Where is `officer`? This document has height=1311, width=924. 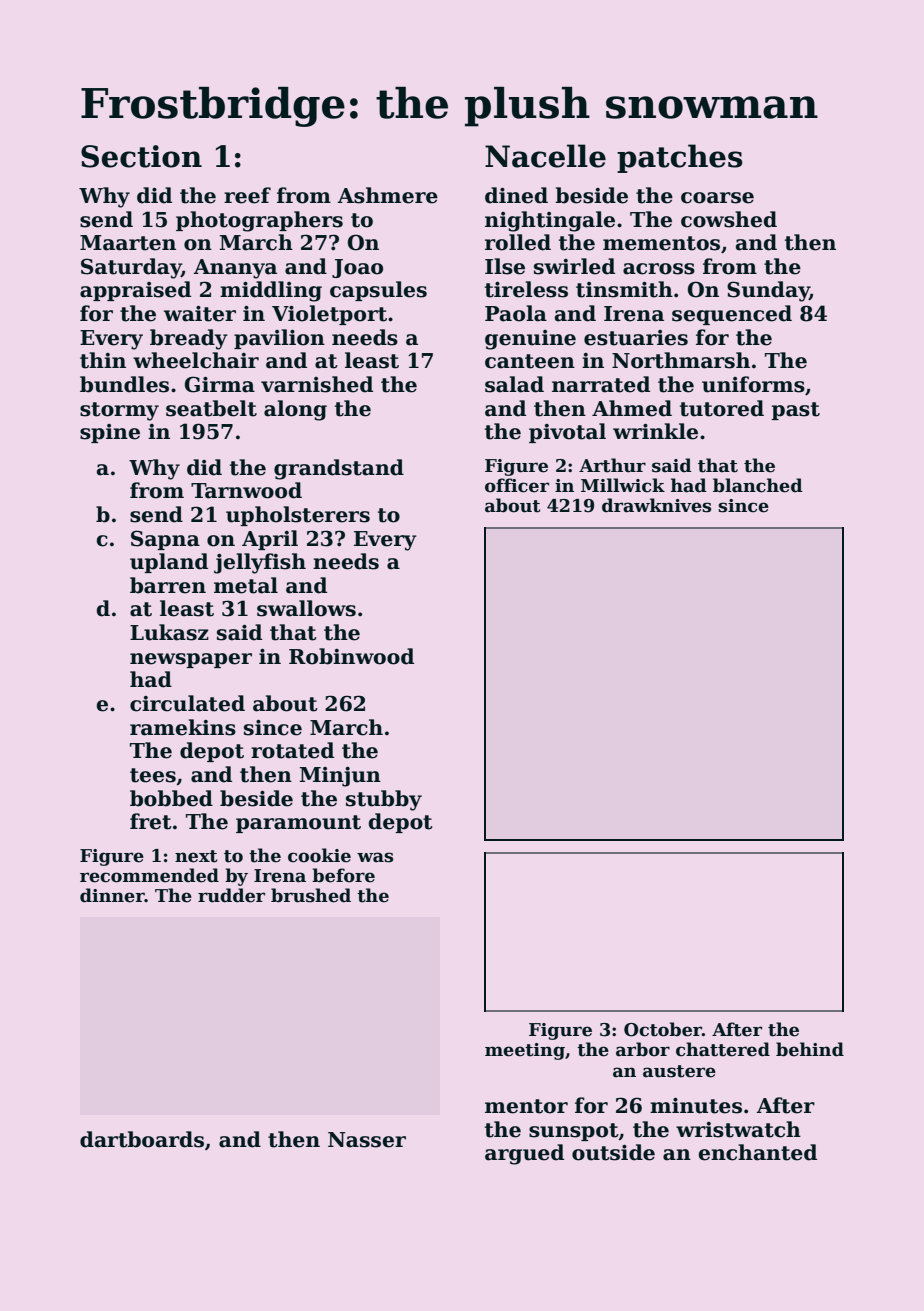
officer is located at coordinates (517, 485).
